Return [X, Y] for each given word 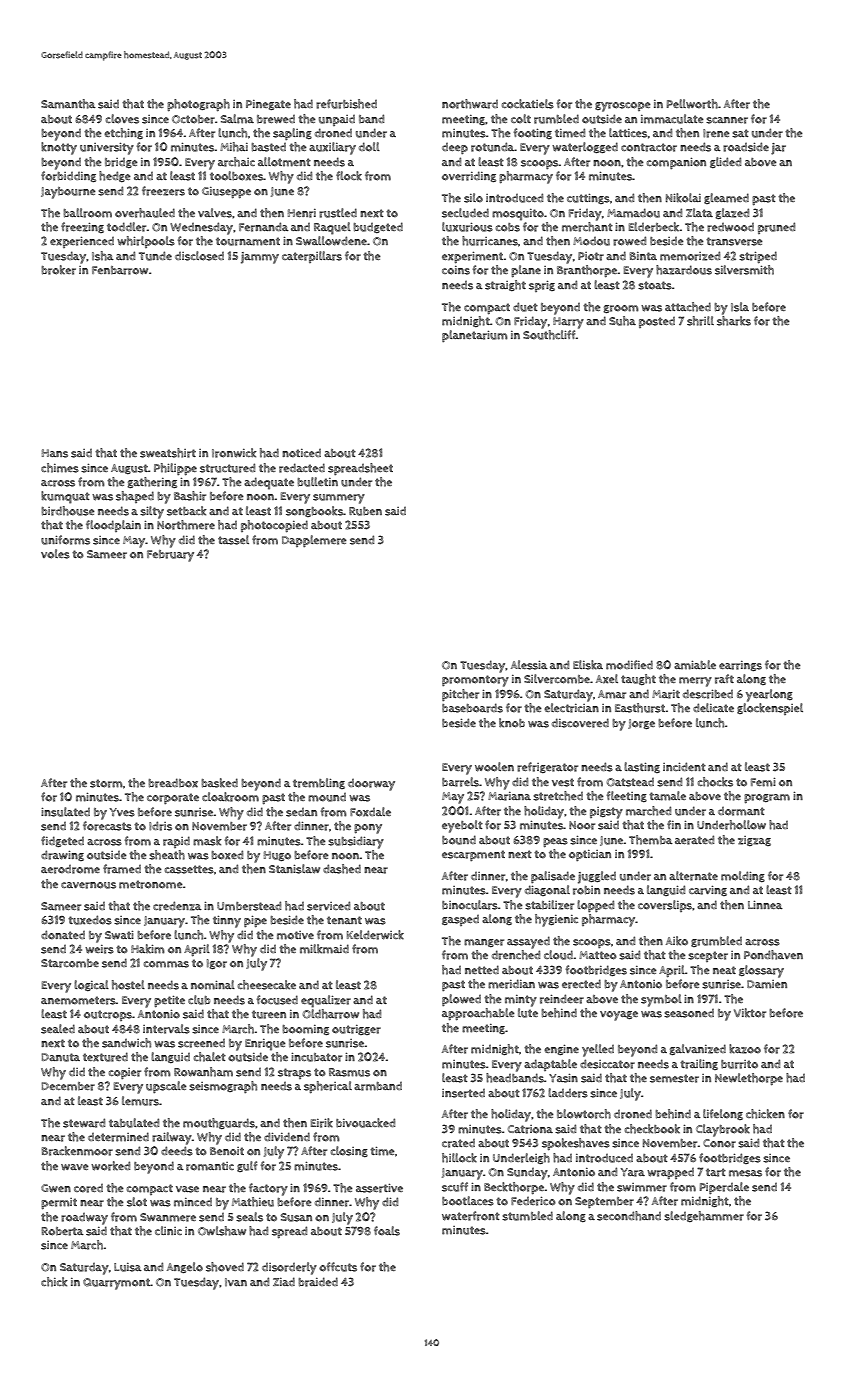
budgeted [378, 227]
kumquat [65, 497]
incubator [316, 1057]
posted [657, 322]
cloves [122, 119]
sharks [734, 321]
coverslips [665, 906]
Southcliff [549, 335]
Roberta [62, 1231]
